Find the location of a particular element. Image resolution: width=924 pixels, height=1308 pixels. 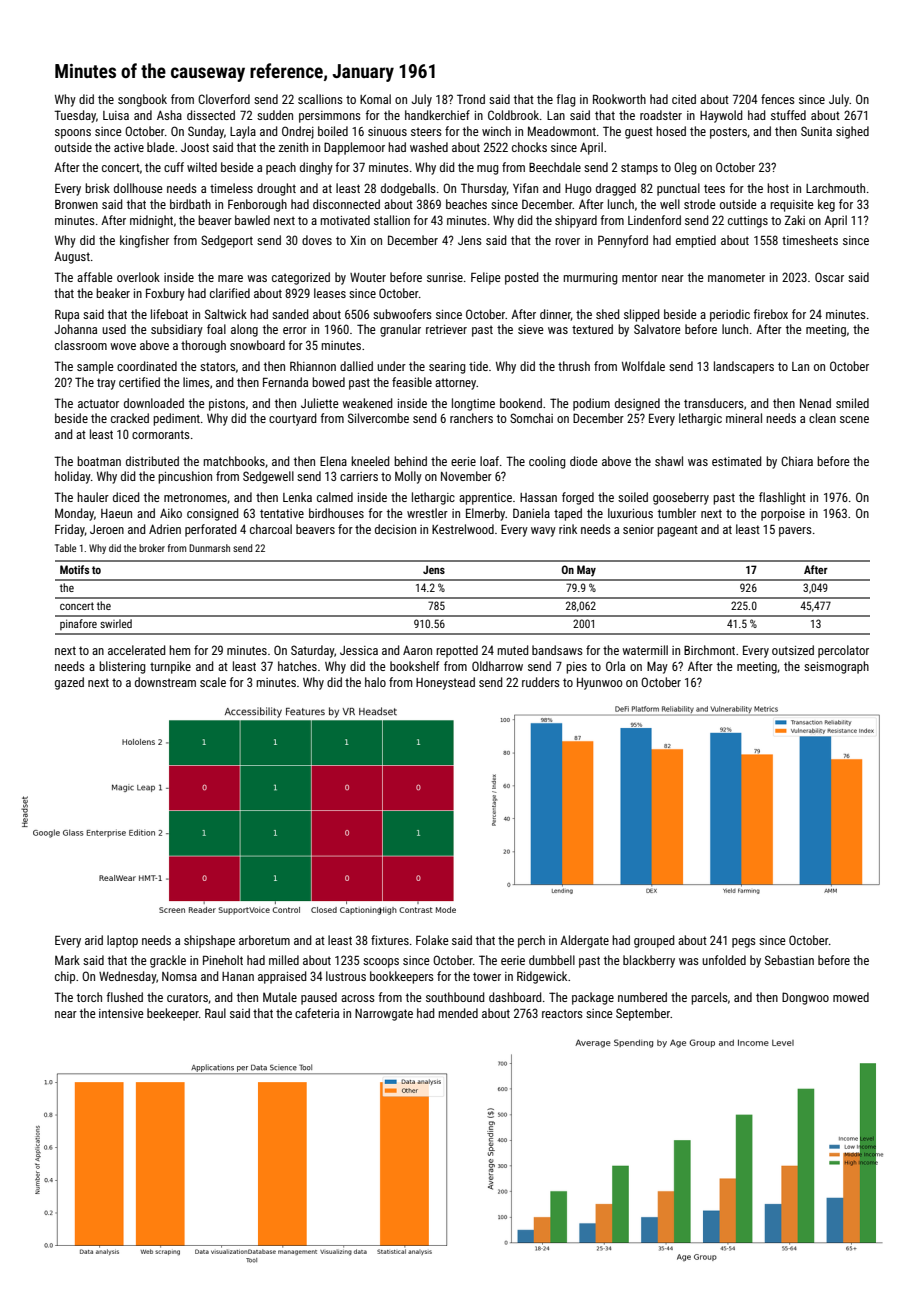

shawl is located at coordinates (669, 461).
